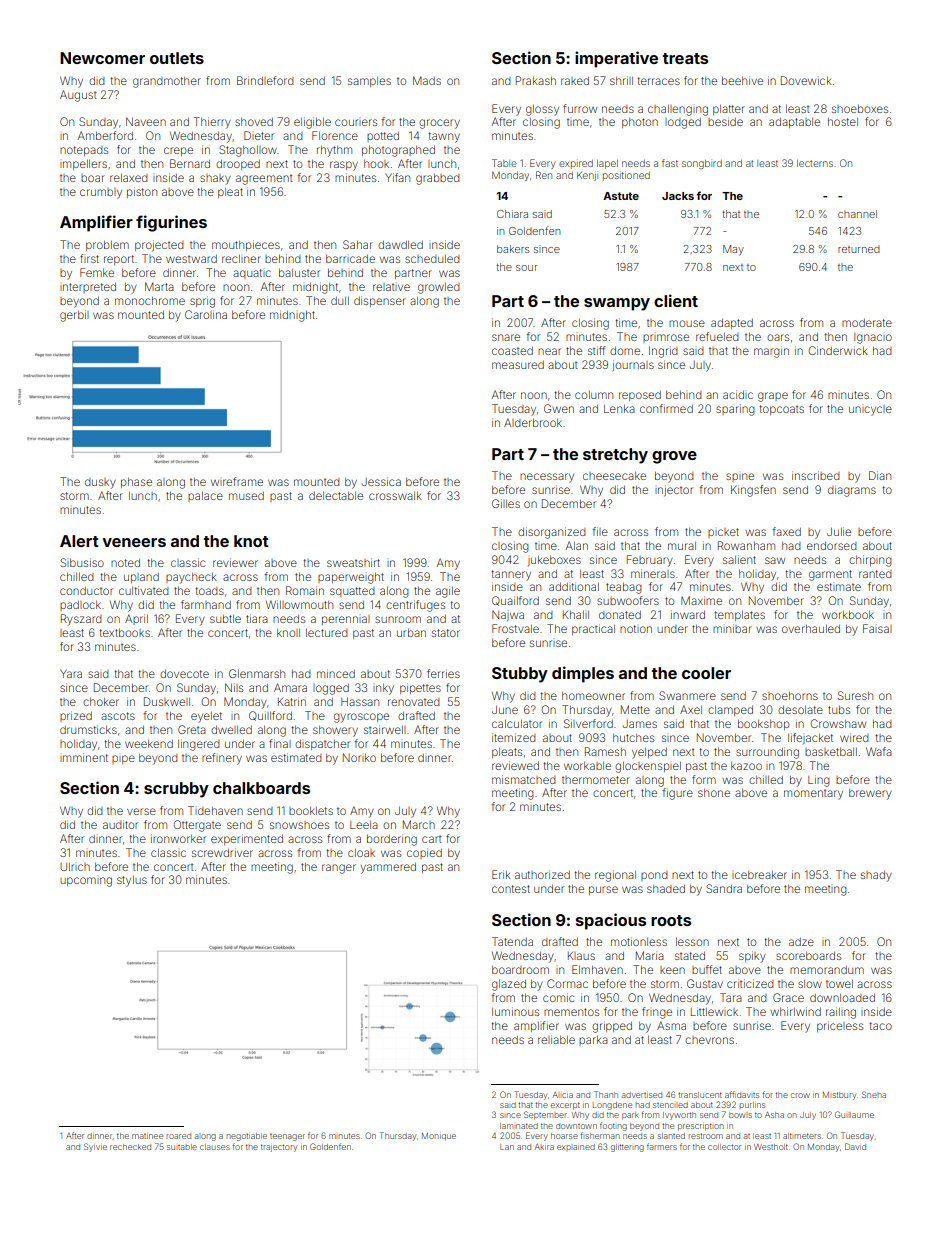 This image has height=1233, width=952. What do you see at coordinates (74, 316) in the image?
I see `gerbil` at bounding box center [74, 316].
